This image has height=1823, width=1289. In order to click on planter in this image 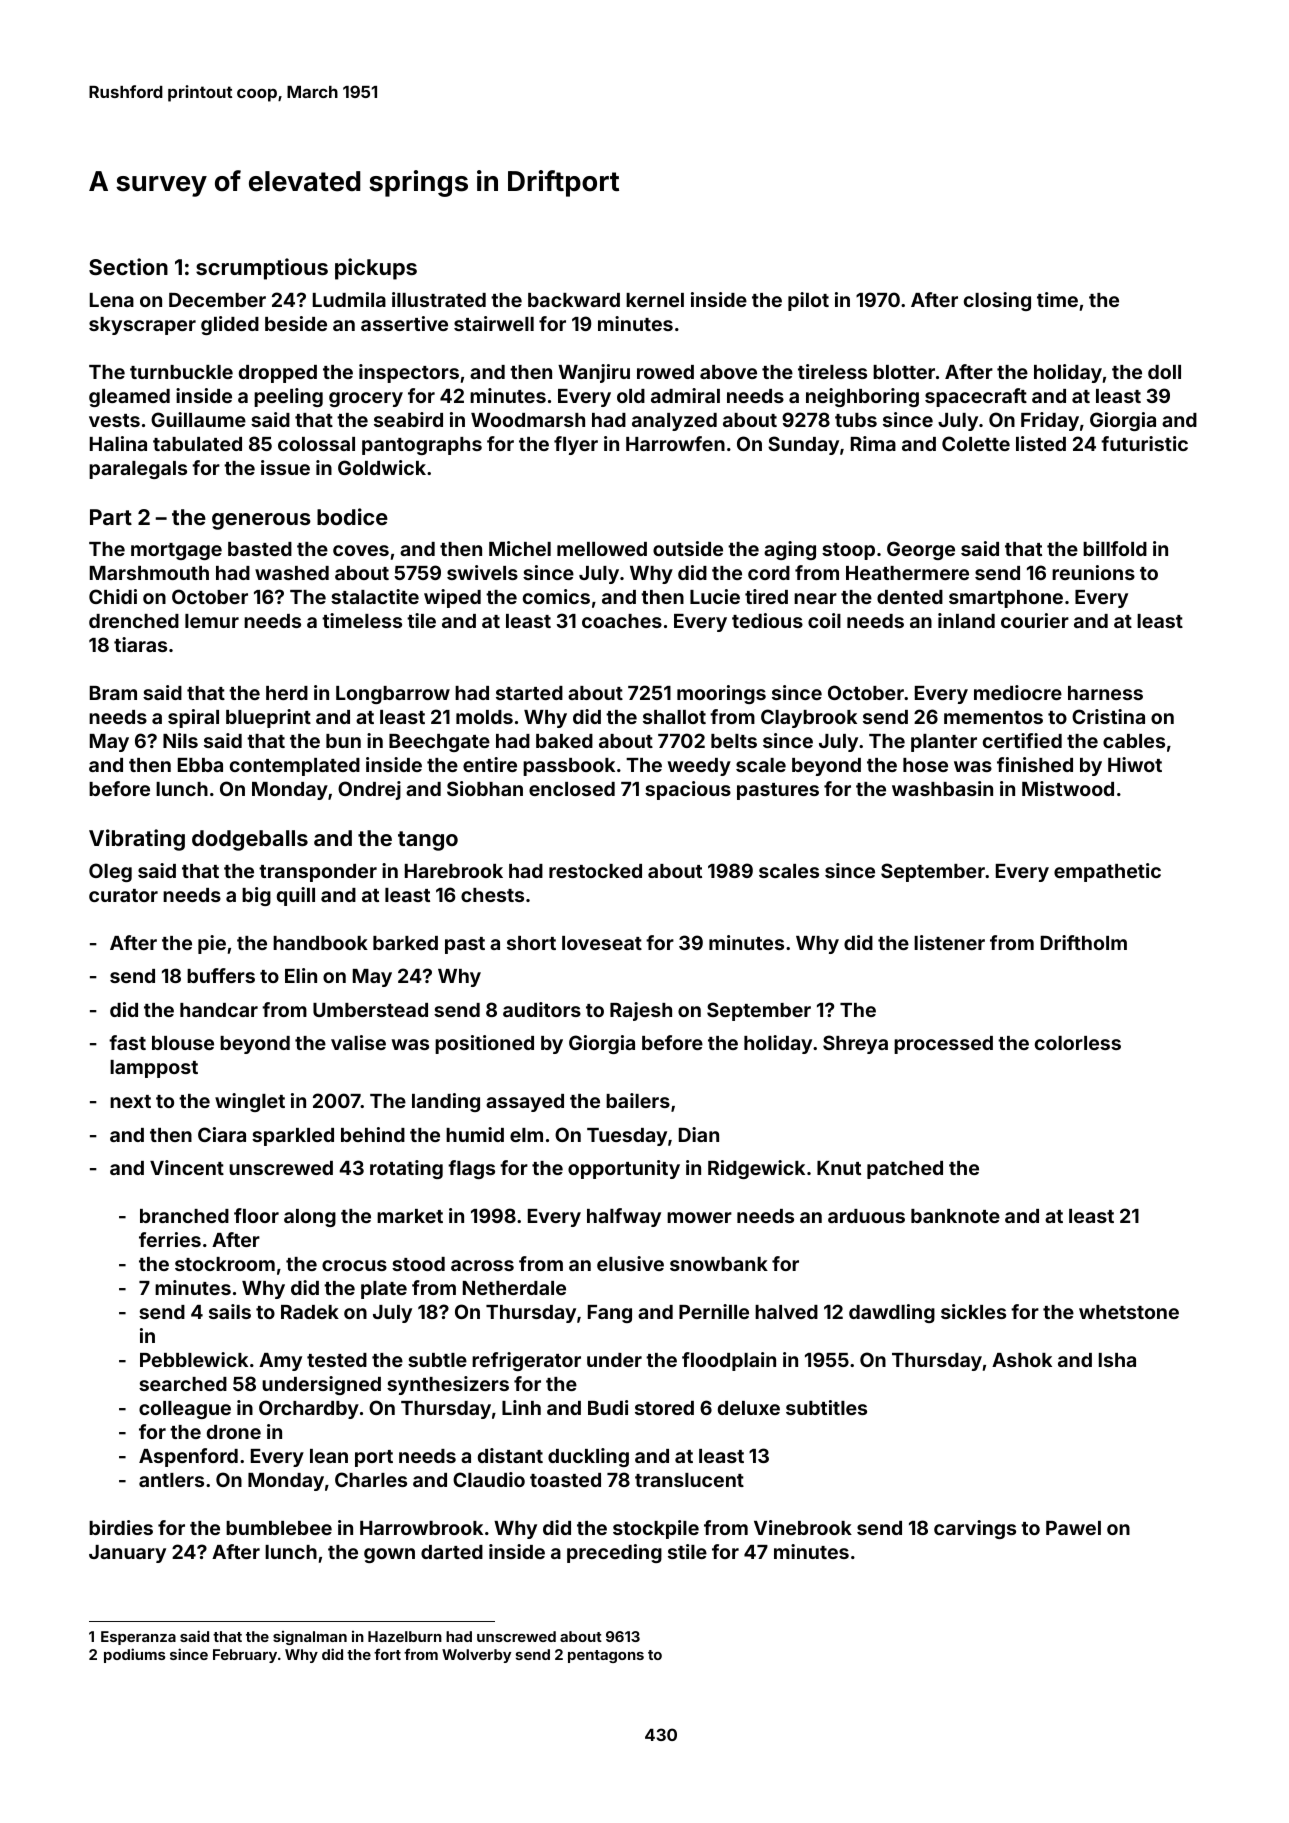, I will do `click(944, 743)`.
